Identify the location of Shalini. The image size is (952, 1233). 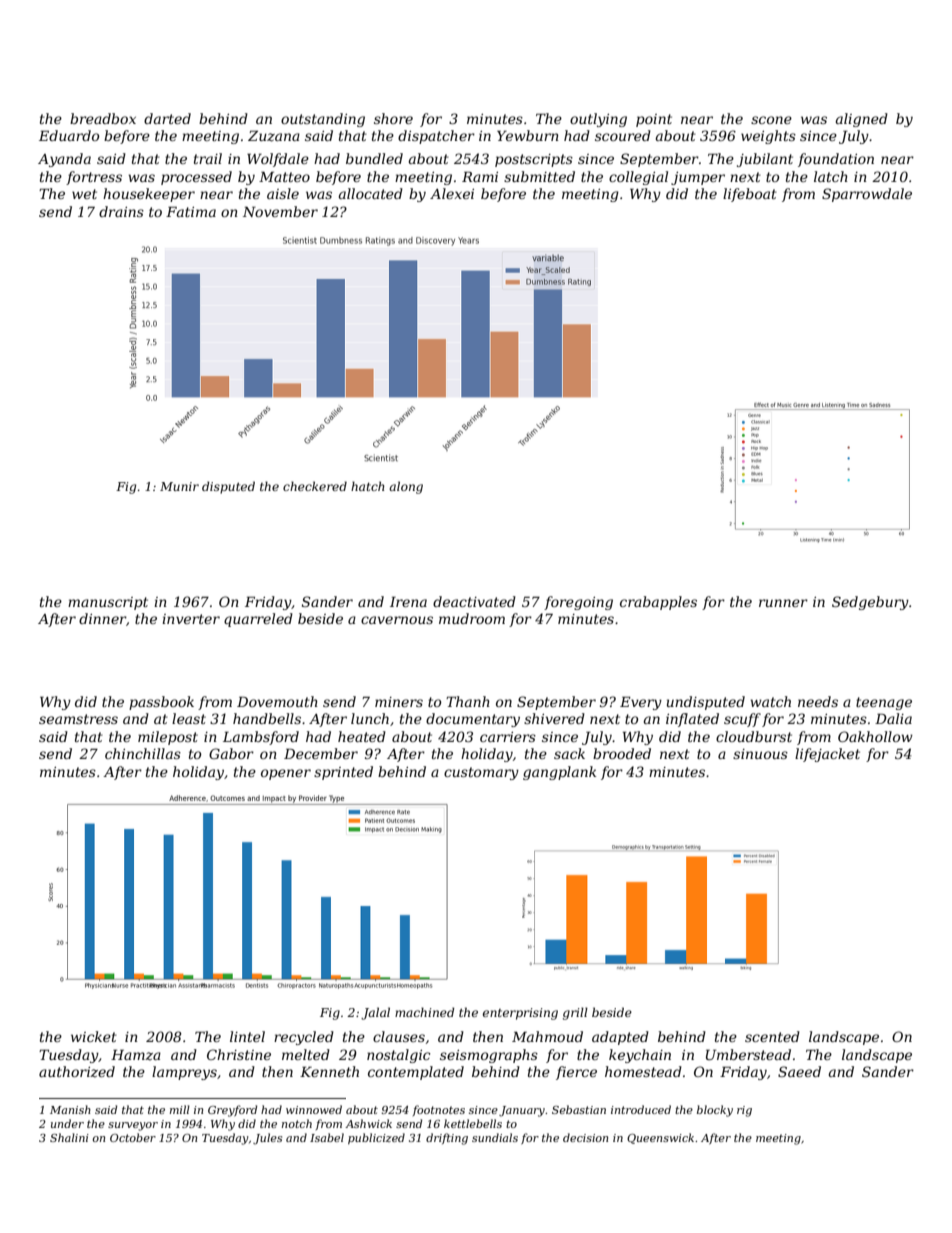
(69, 1137).
